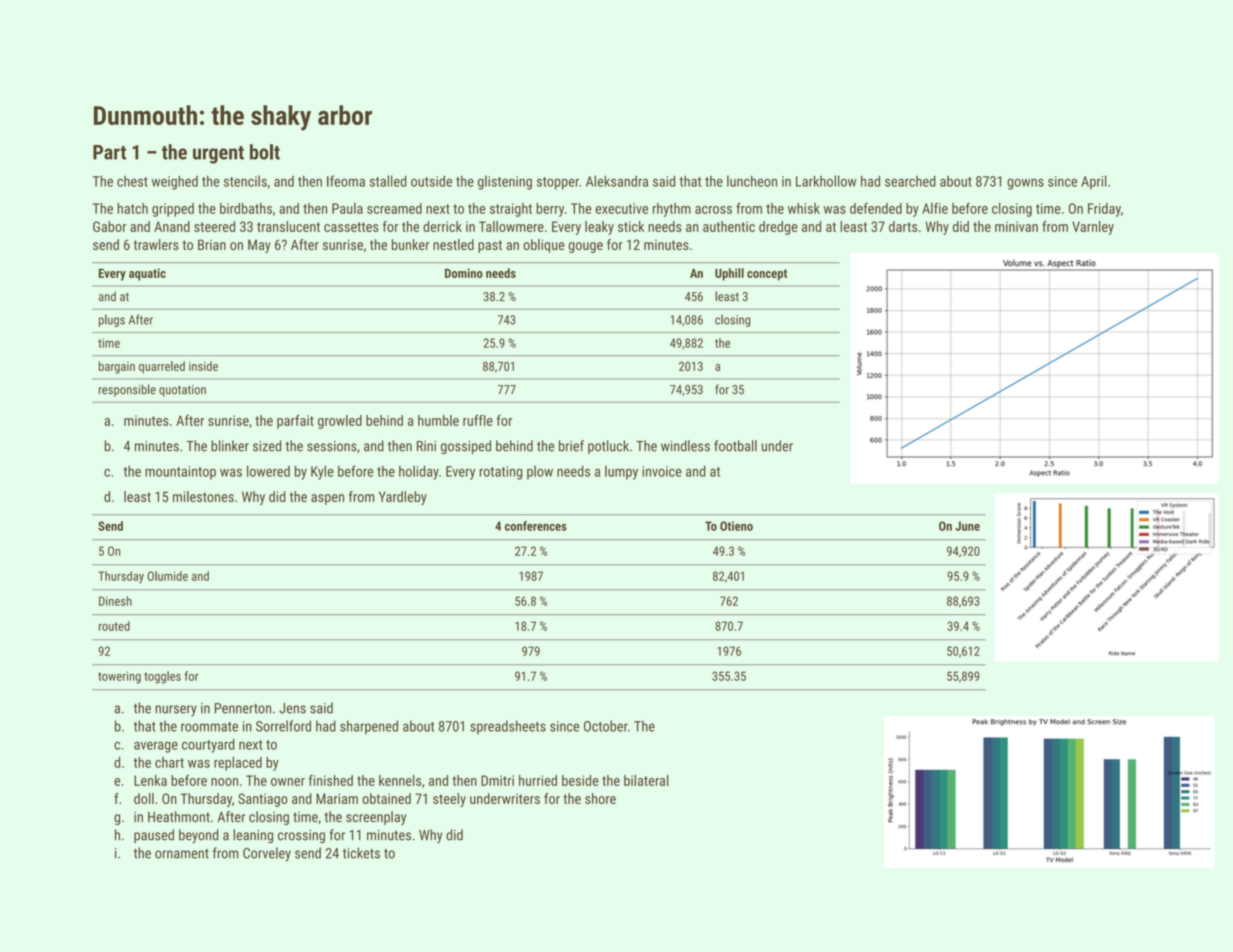 This screenshot has width=1233, height=952. What do you see at coordinates (910, 181) in the screenshot?
I see `searched` at bounding box center [910, 181].
